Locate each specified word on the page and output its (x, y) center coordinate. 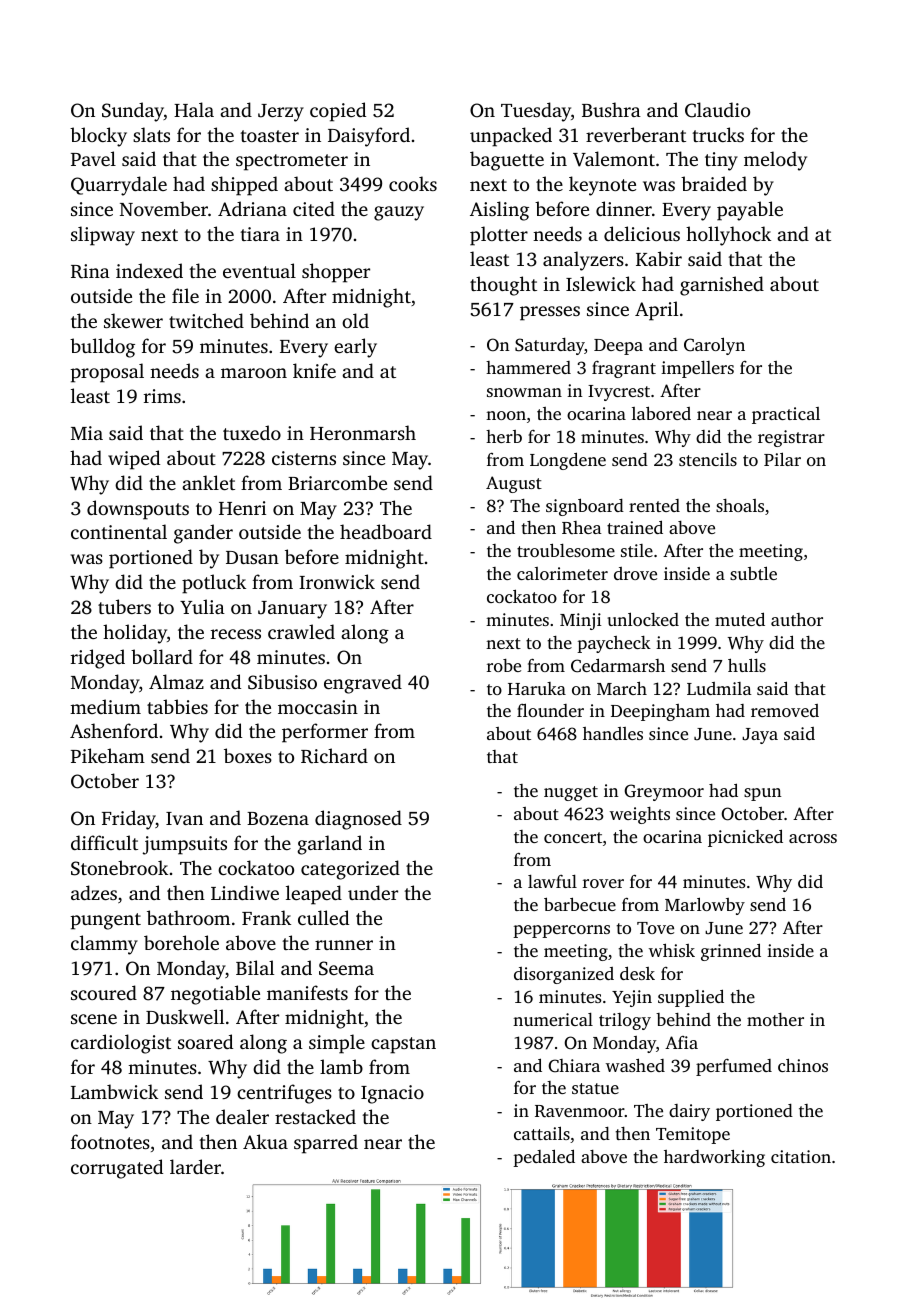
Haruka (537, 688)
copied (338, 112)
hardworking (714, 1158)
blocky (98, 137)
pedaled (544, 1158)
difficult (104, 842)
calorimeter (562, 573)
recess (236, 634)
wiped (134, 460)
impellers (697, 369)
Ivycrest (619, 393)
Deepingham (660, 712)
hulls (747, 665)
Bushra (611, 109)
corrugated (117, 1169)
